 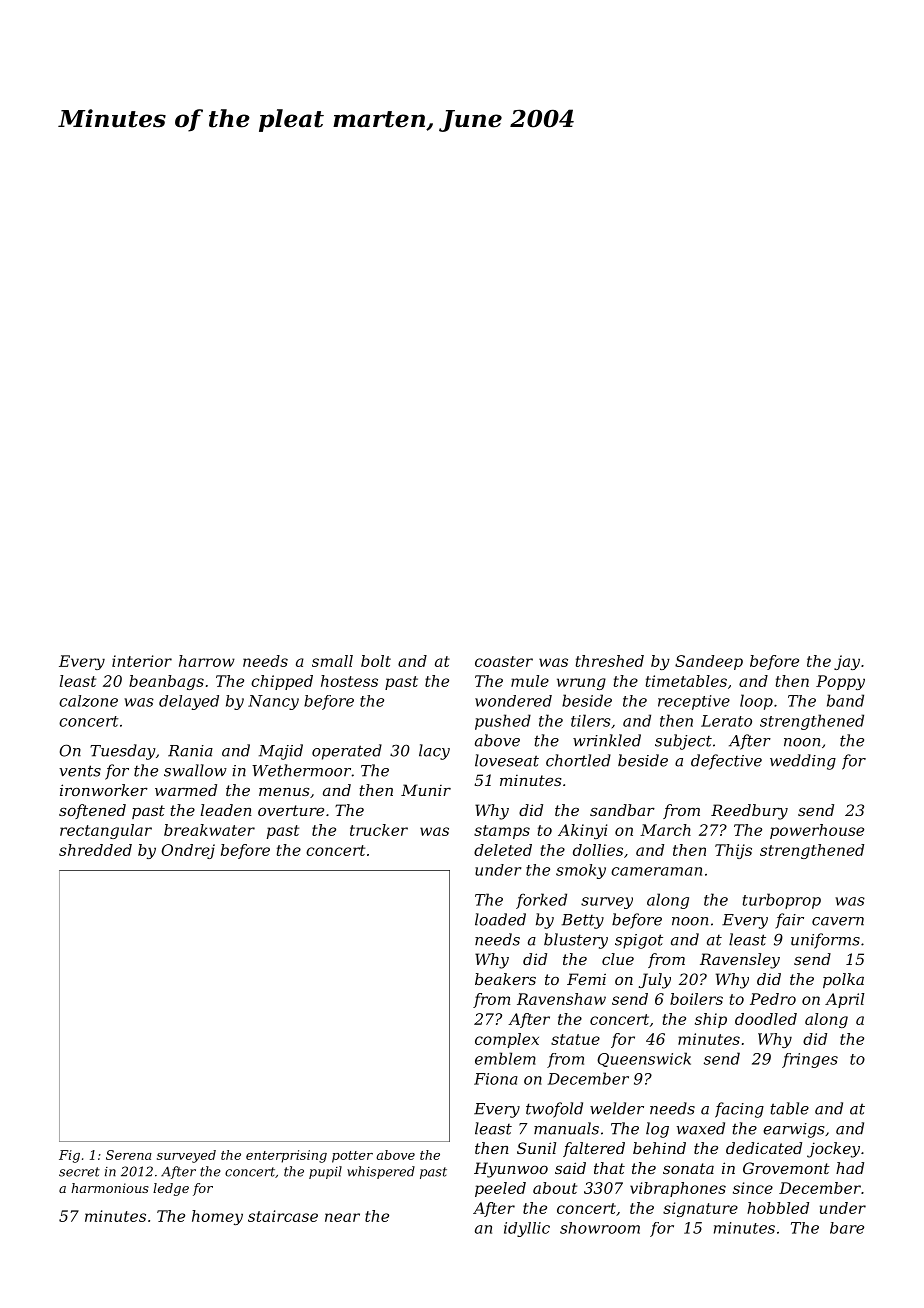 What do you see at coordinates (591, 720) in the screenshot?
I see `tilers` at bounding box center [591, 720].
